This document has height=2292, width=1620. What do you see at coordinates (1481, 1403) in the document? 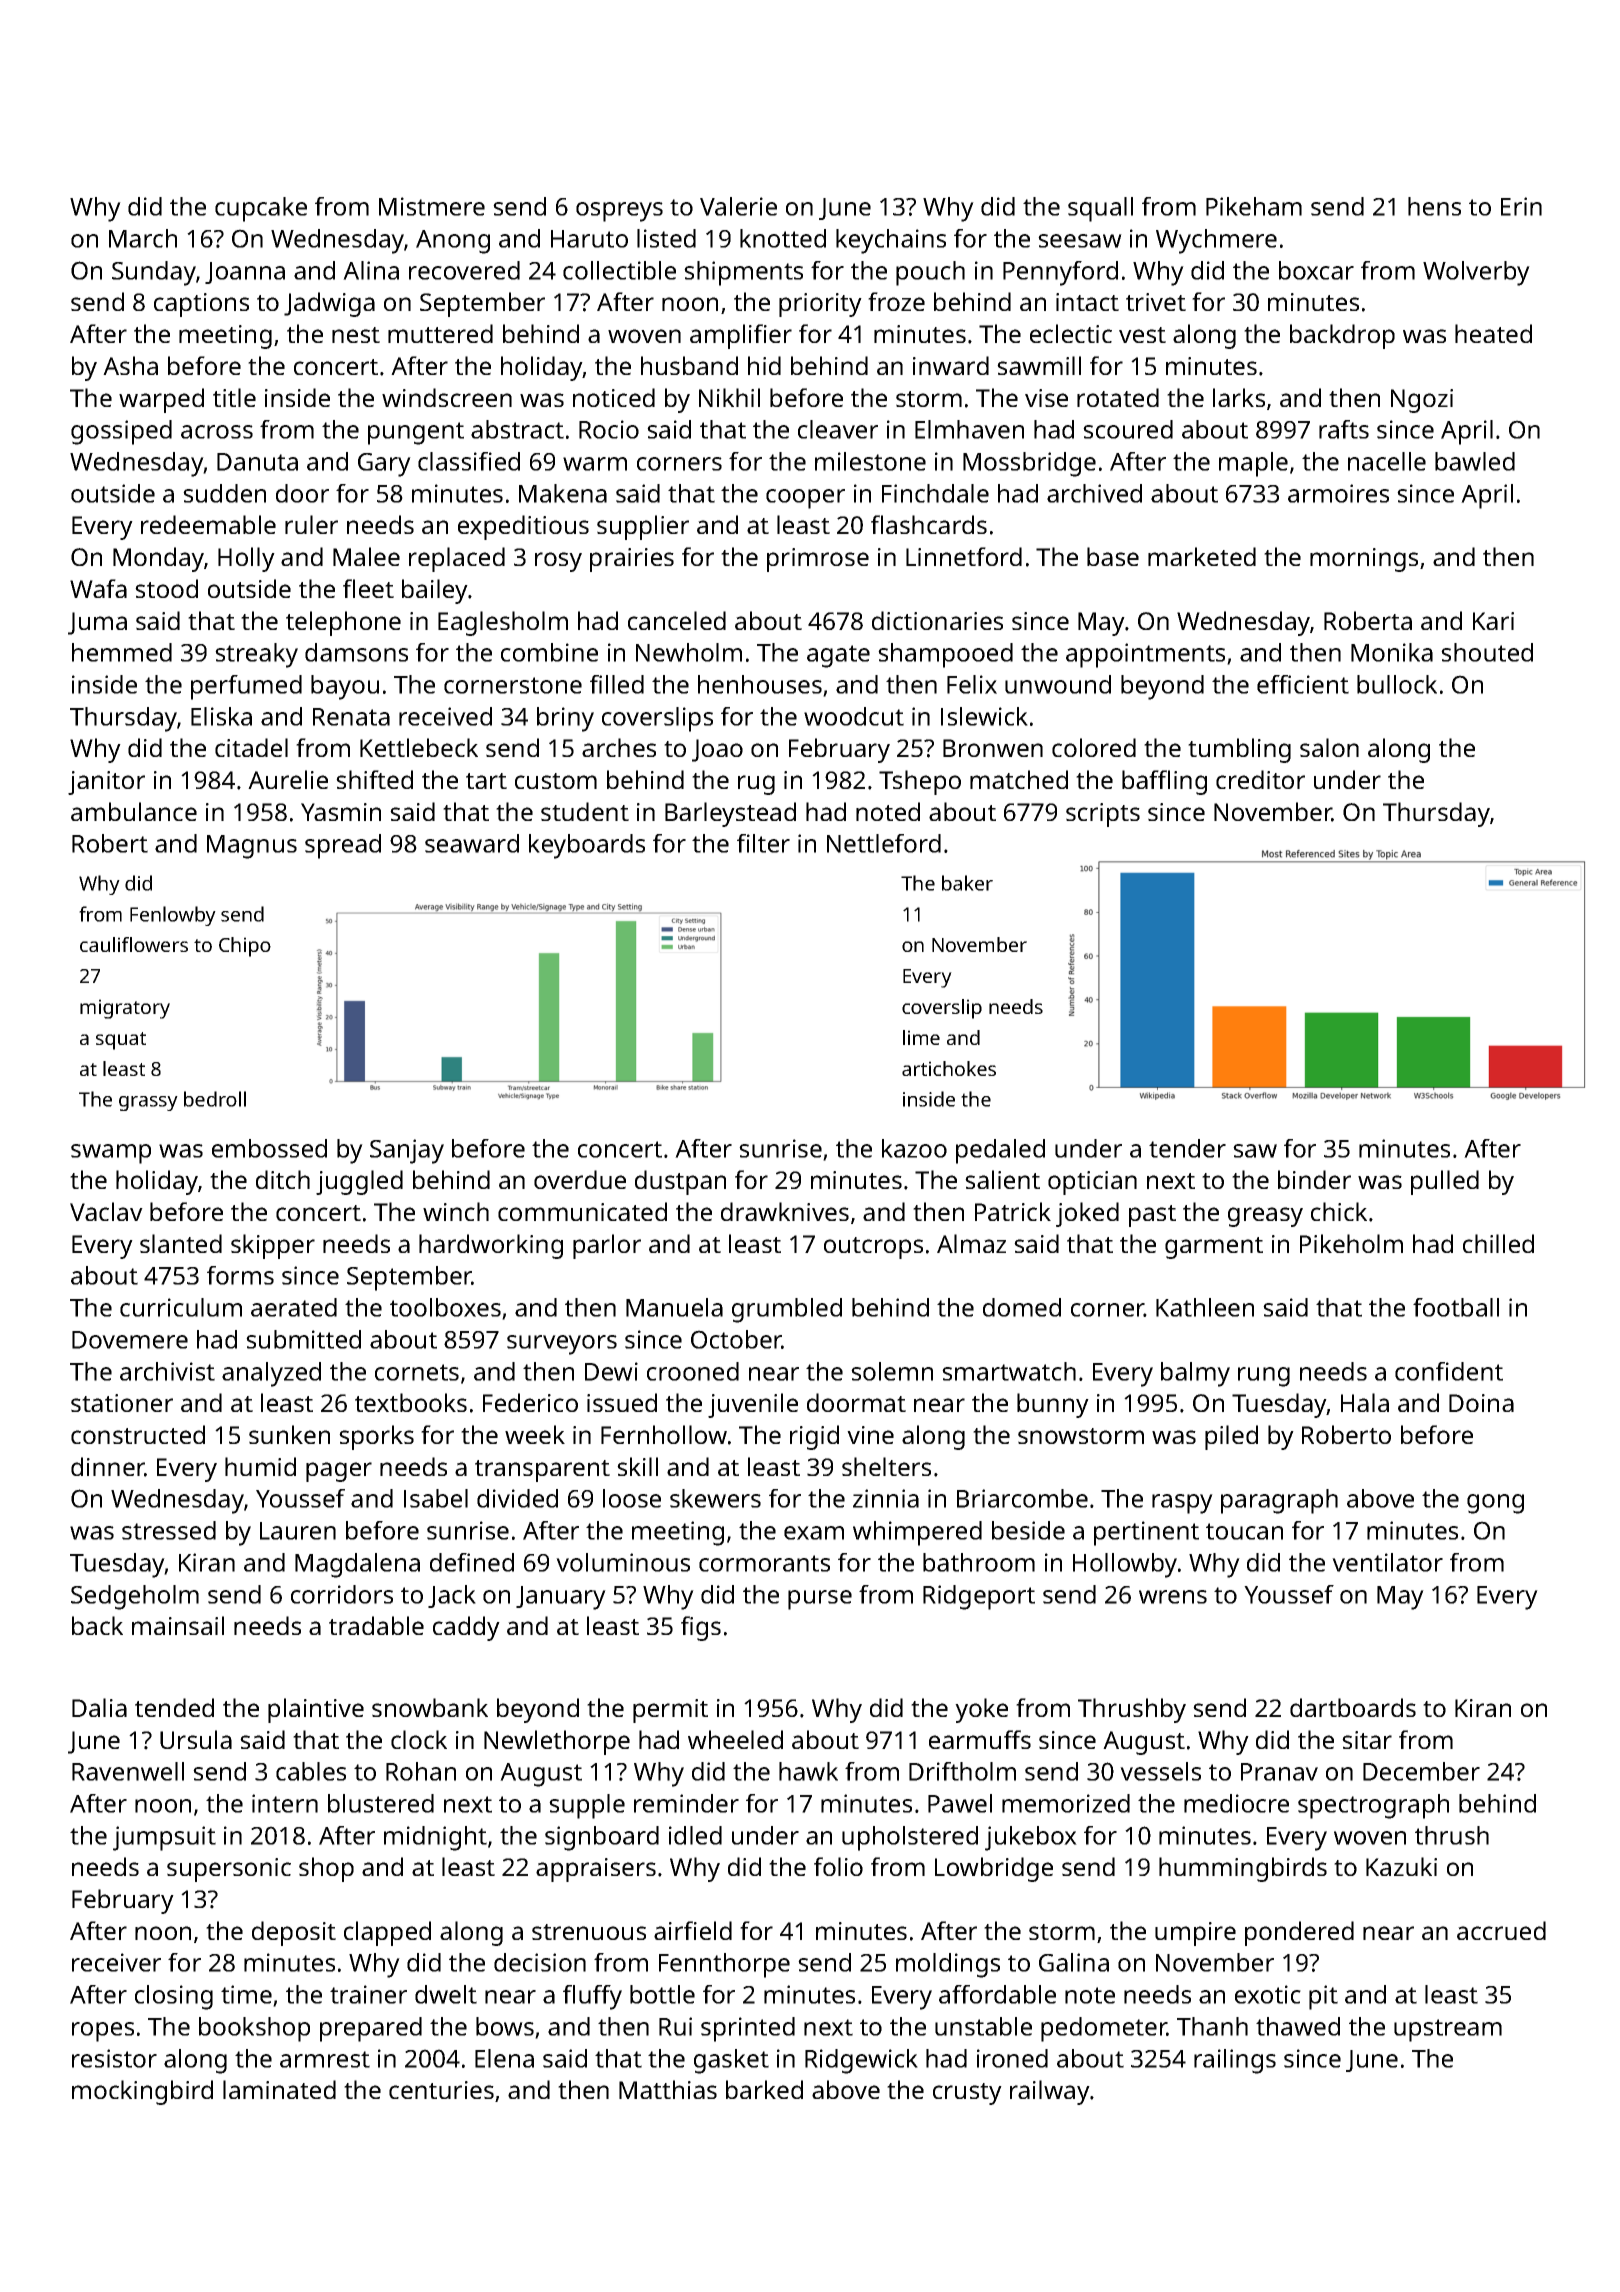
I see `Doina` at bounding box center [1481, 1403].
